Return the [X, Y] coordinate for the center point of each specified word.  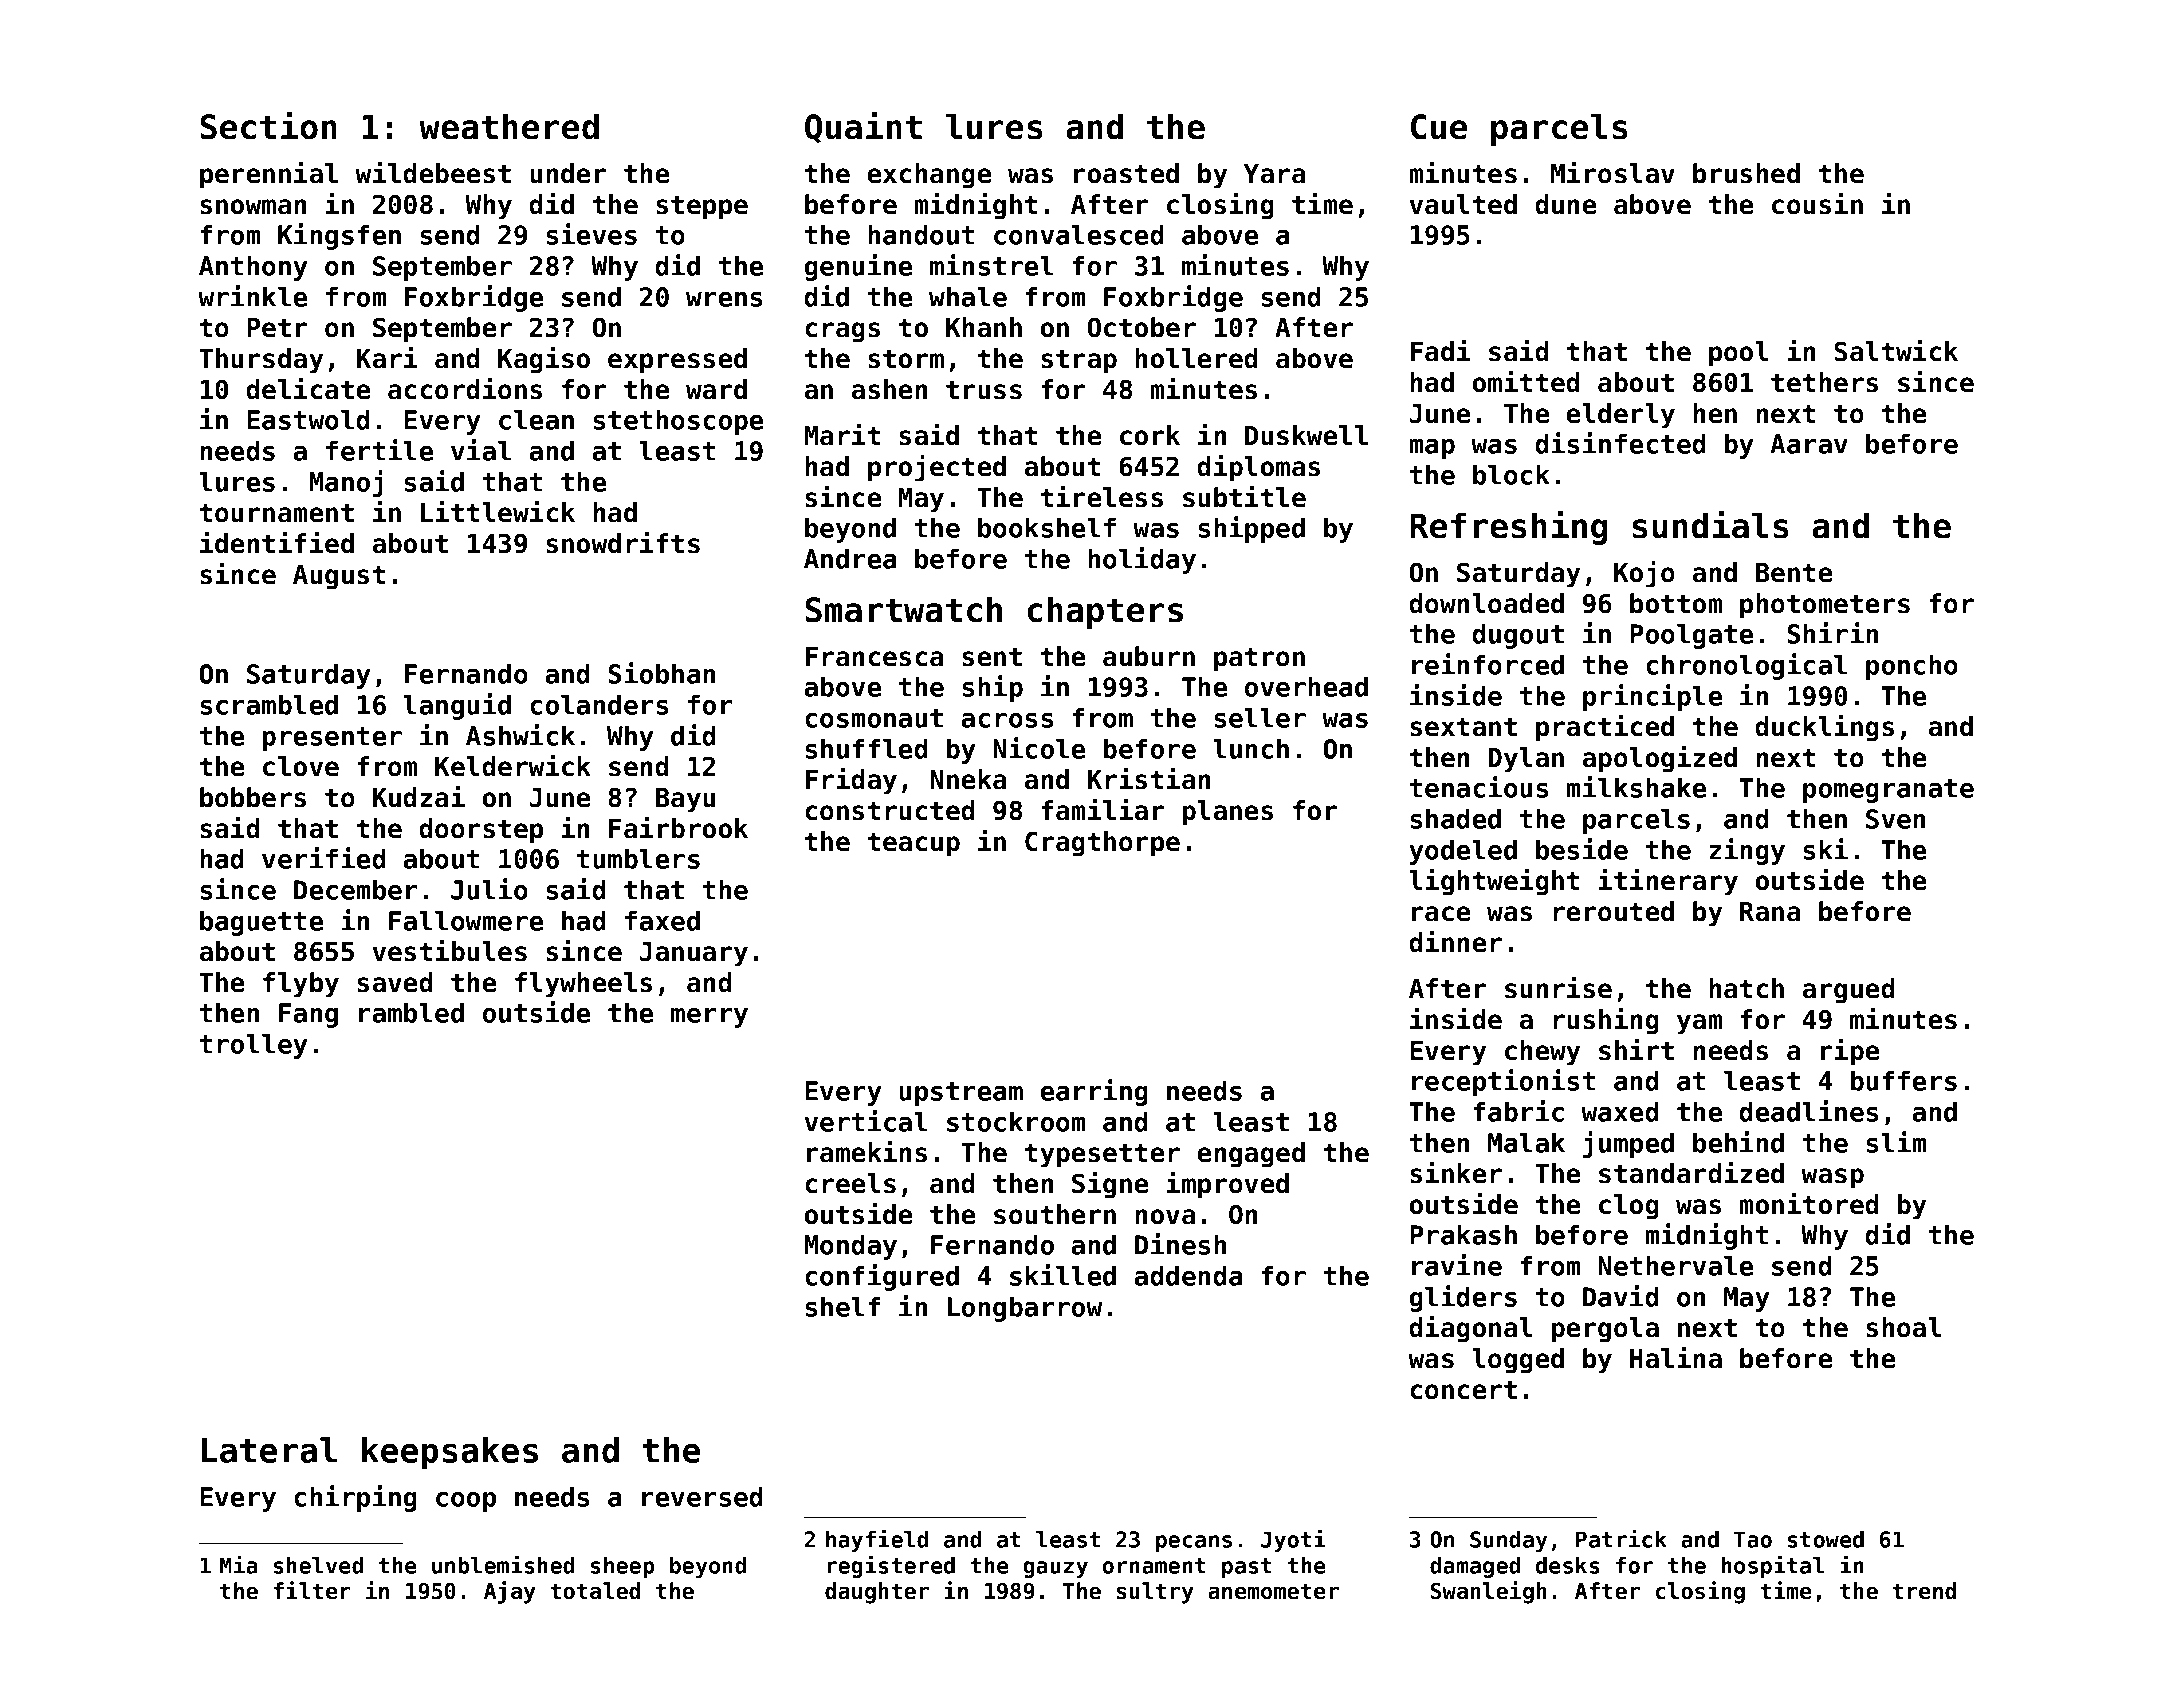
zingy [1747, 851]
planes [1228, 813]
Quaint [863, 127]
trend [1924, 1591]
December [355, 889]
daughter [877, 1593]
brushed [1746, 173]
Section [268, 126]
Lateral [269, 1450]
